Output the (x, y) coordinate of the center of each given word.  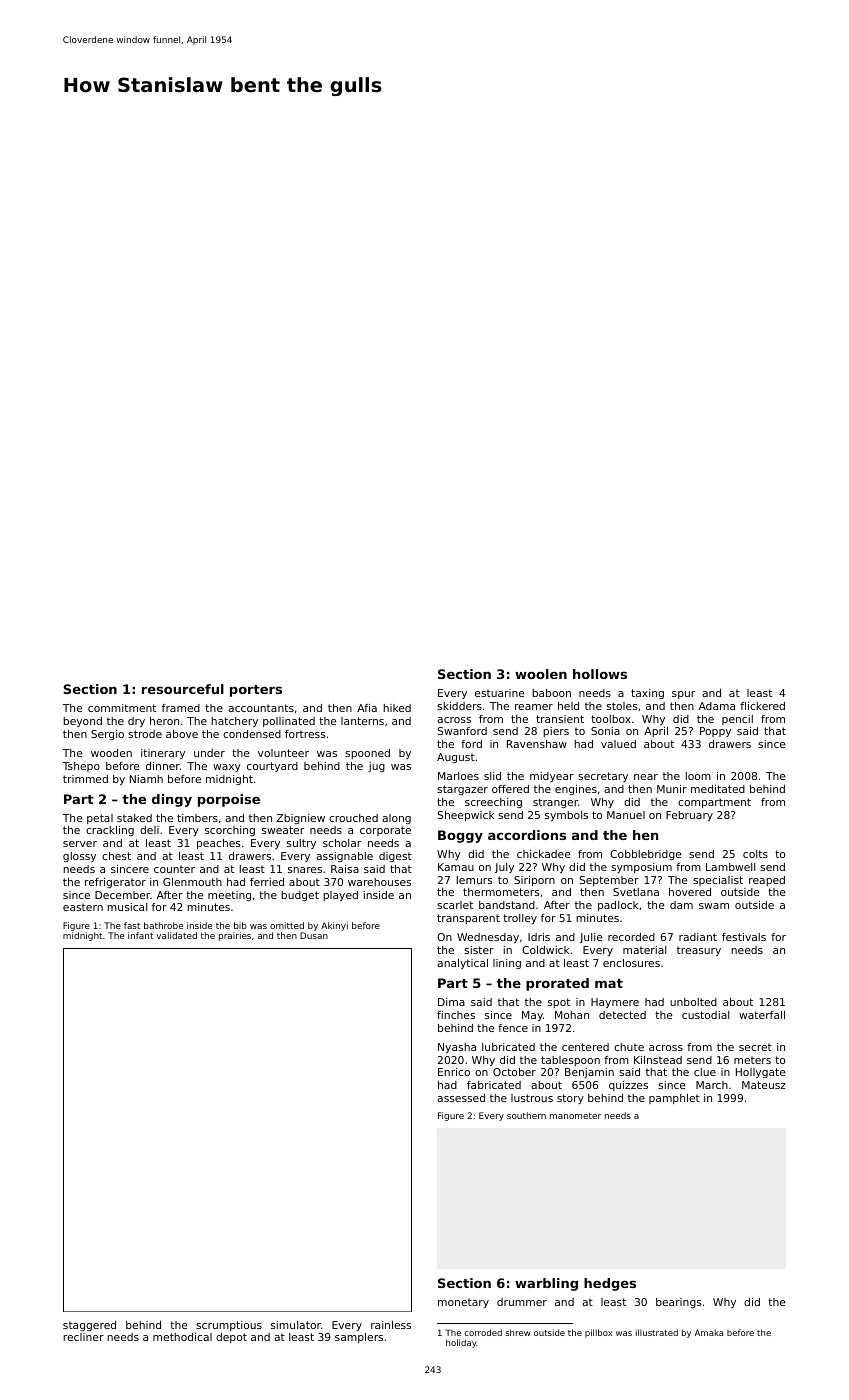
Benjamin (589, 1073)
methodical (182, 1337)
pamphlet (674, 1099)
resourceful (183, 689)
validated (176, 935)
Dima (451, 1002)
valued (618, 744)
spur (683, 695)
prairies (235, 936)
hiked (397, 708)
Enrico (454, 1072)
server (80, 844)
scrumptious (229, 1326)
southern (526, 1115)
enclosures (631, 963)
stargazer (462, 790)
